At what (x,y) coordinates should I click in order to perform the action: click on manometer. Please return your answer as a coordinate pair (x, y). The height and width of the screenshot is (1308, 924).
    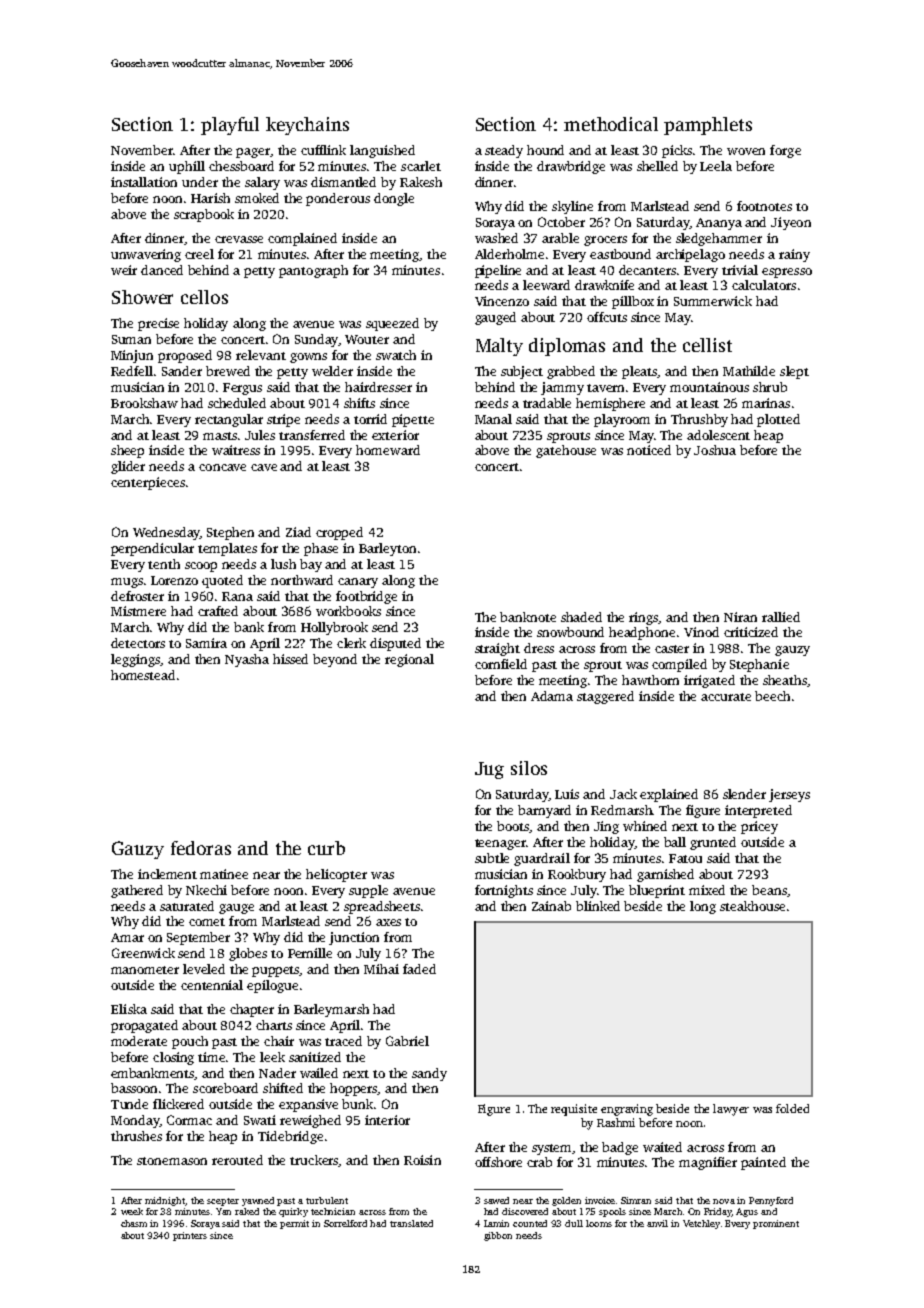
    Looking at the image, I should click on (145, 970).
